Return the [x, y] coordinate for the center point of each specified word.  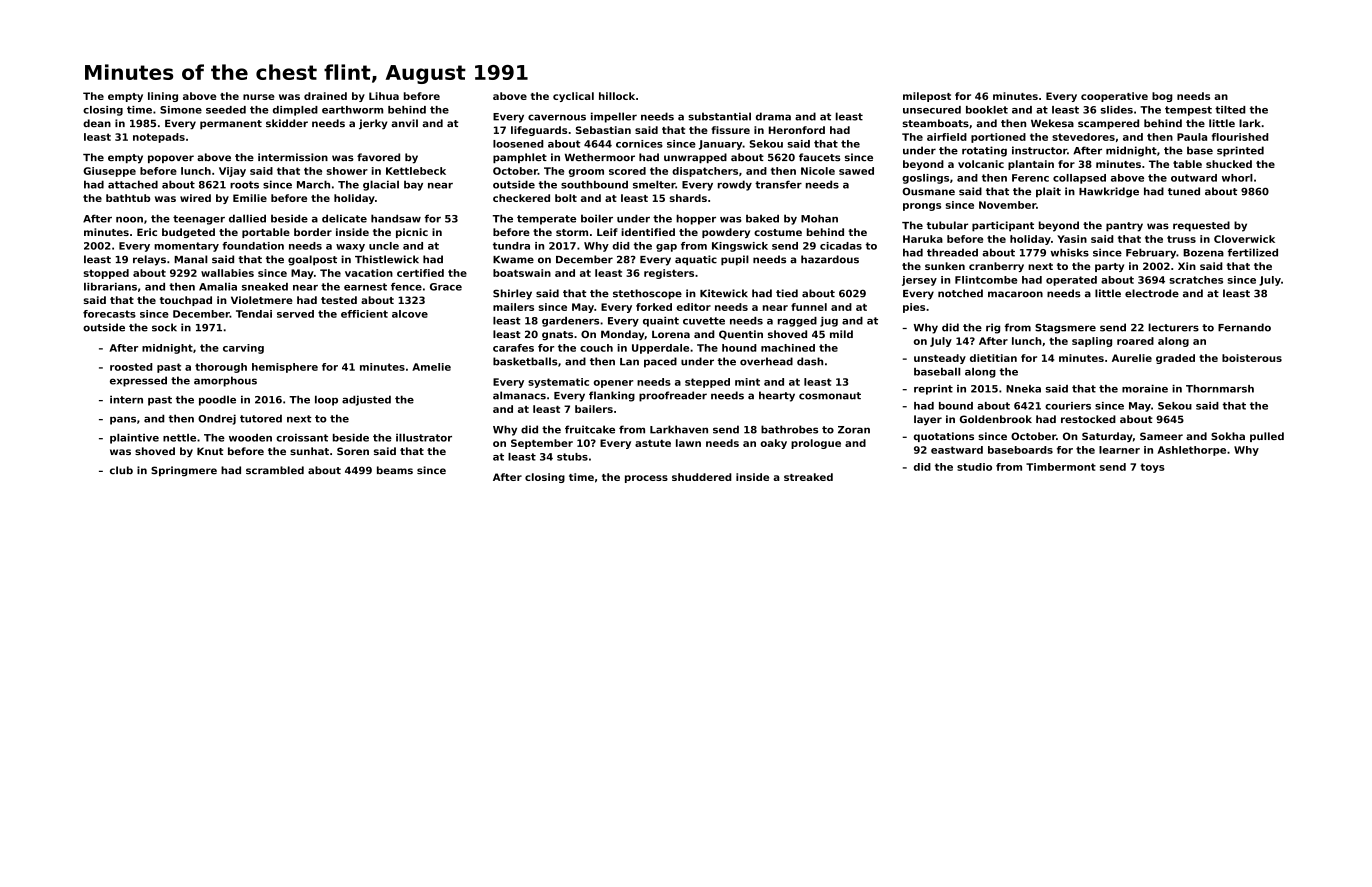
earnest [365, 287]
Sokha [1228, 436]
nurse [259, 97]
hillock [617, 96]
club [121, 470]
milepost [927, 97]
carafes [513, 348]
